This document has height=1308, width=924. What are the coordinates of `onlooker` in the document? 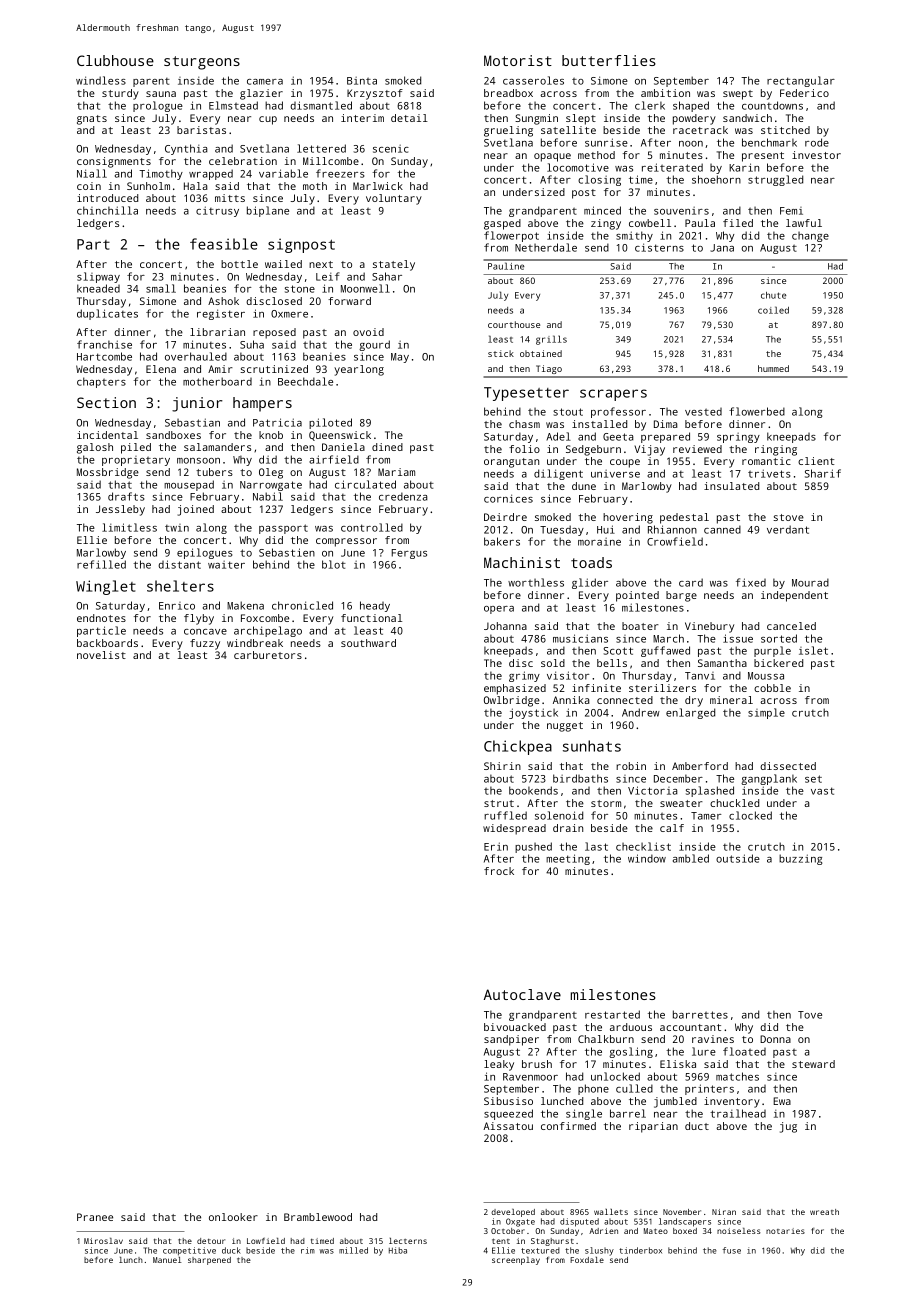 It's located at (233, 1217).
